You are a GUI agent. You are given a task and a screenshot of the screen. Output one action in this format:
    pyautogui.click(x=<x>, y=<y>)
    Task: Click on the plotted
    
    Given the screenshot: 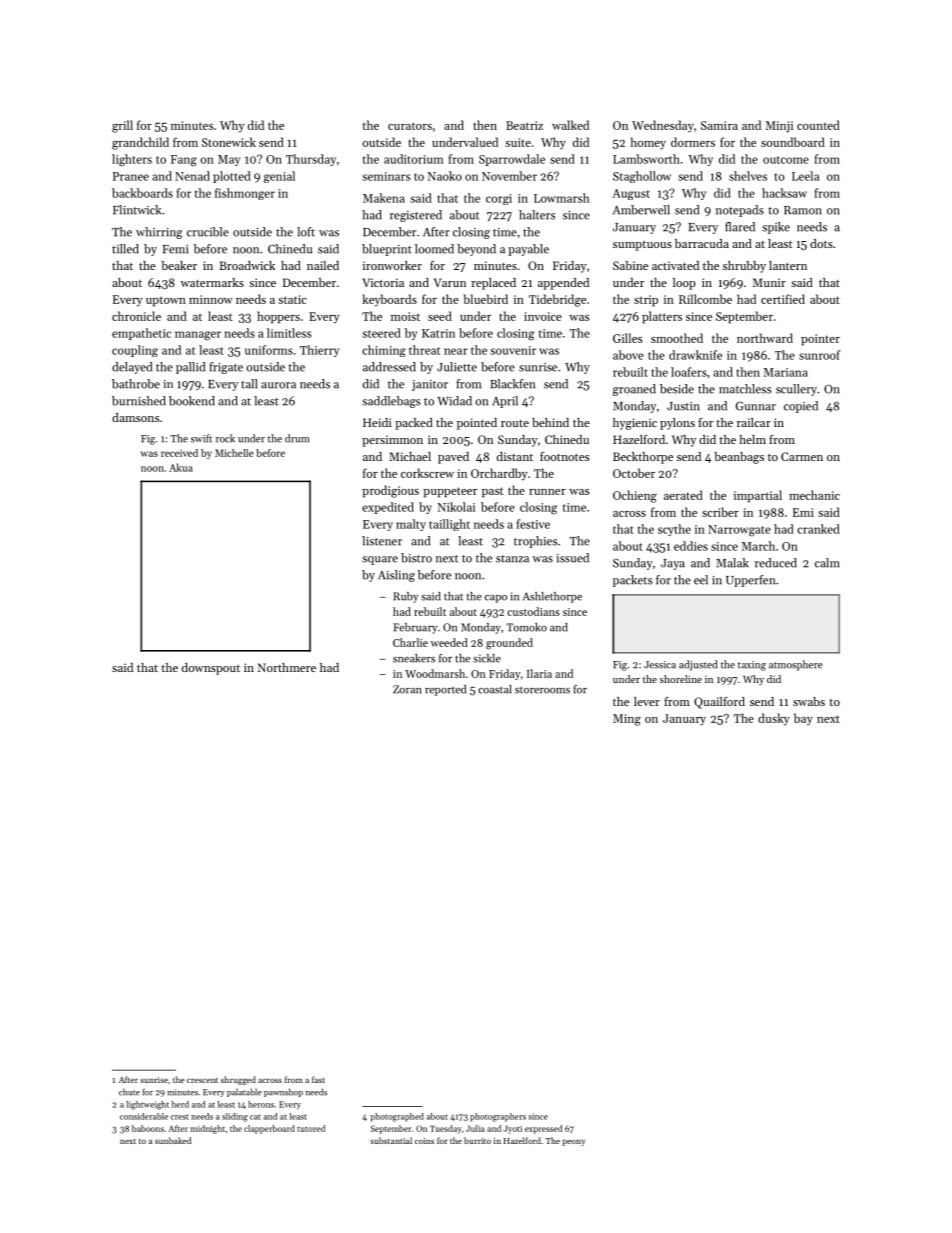 What is the action you would take?
    pyautogui.click(x=232, y=177)
